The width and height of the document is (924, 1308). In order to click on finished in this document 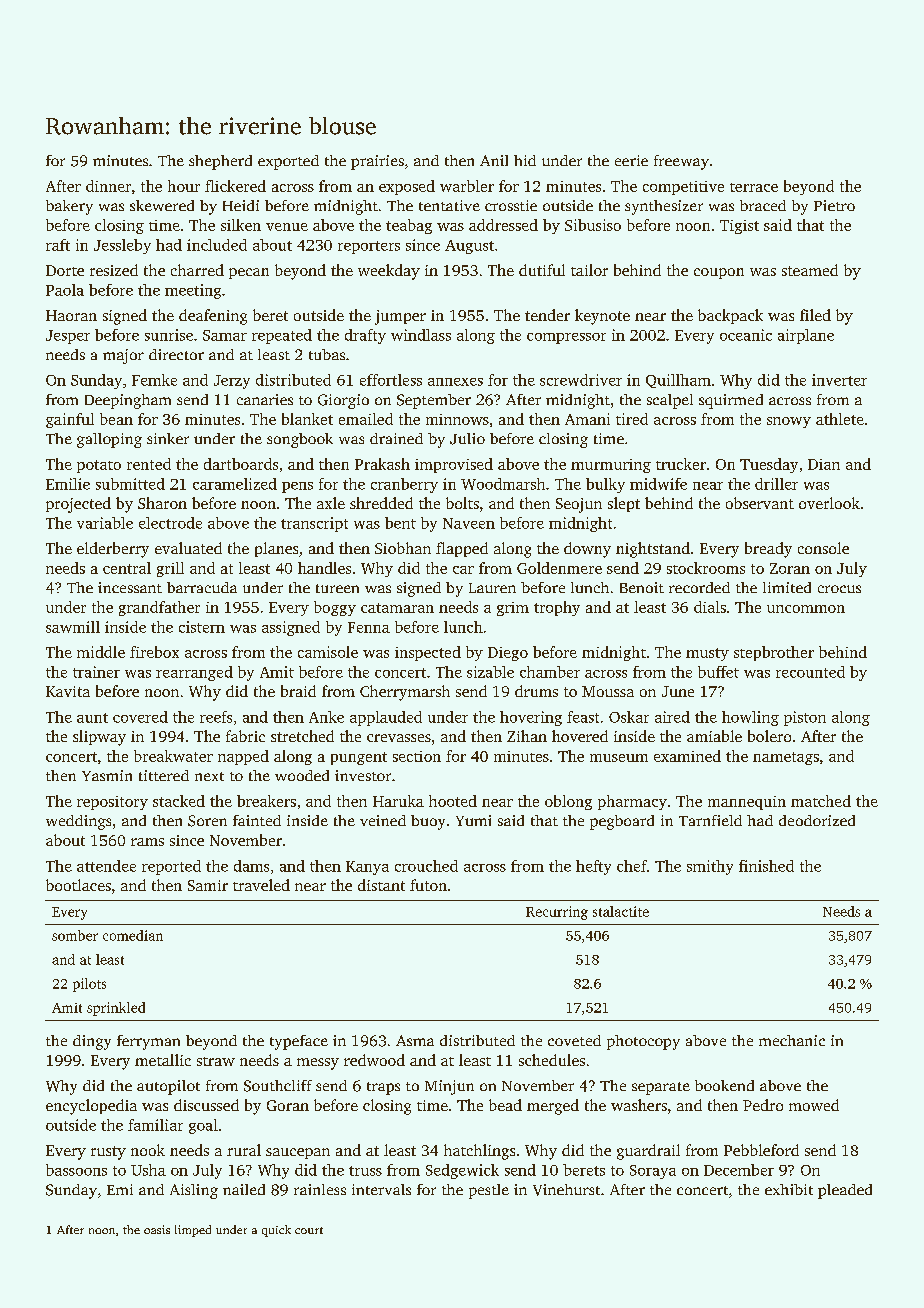, I will do `click(766, 866)`.
